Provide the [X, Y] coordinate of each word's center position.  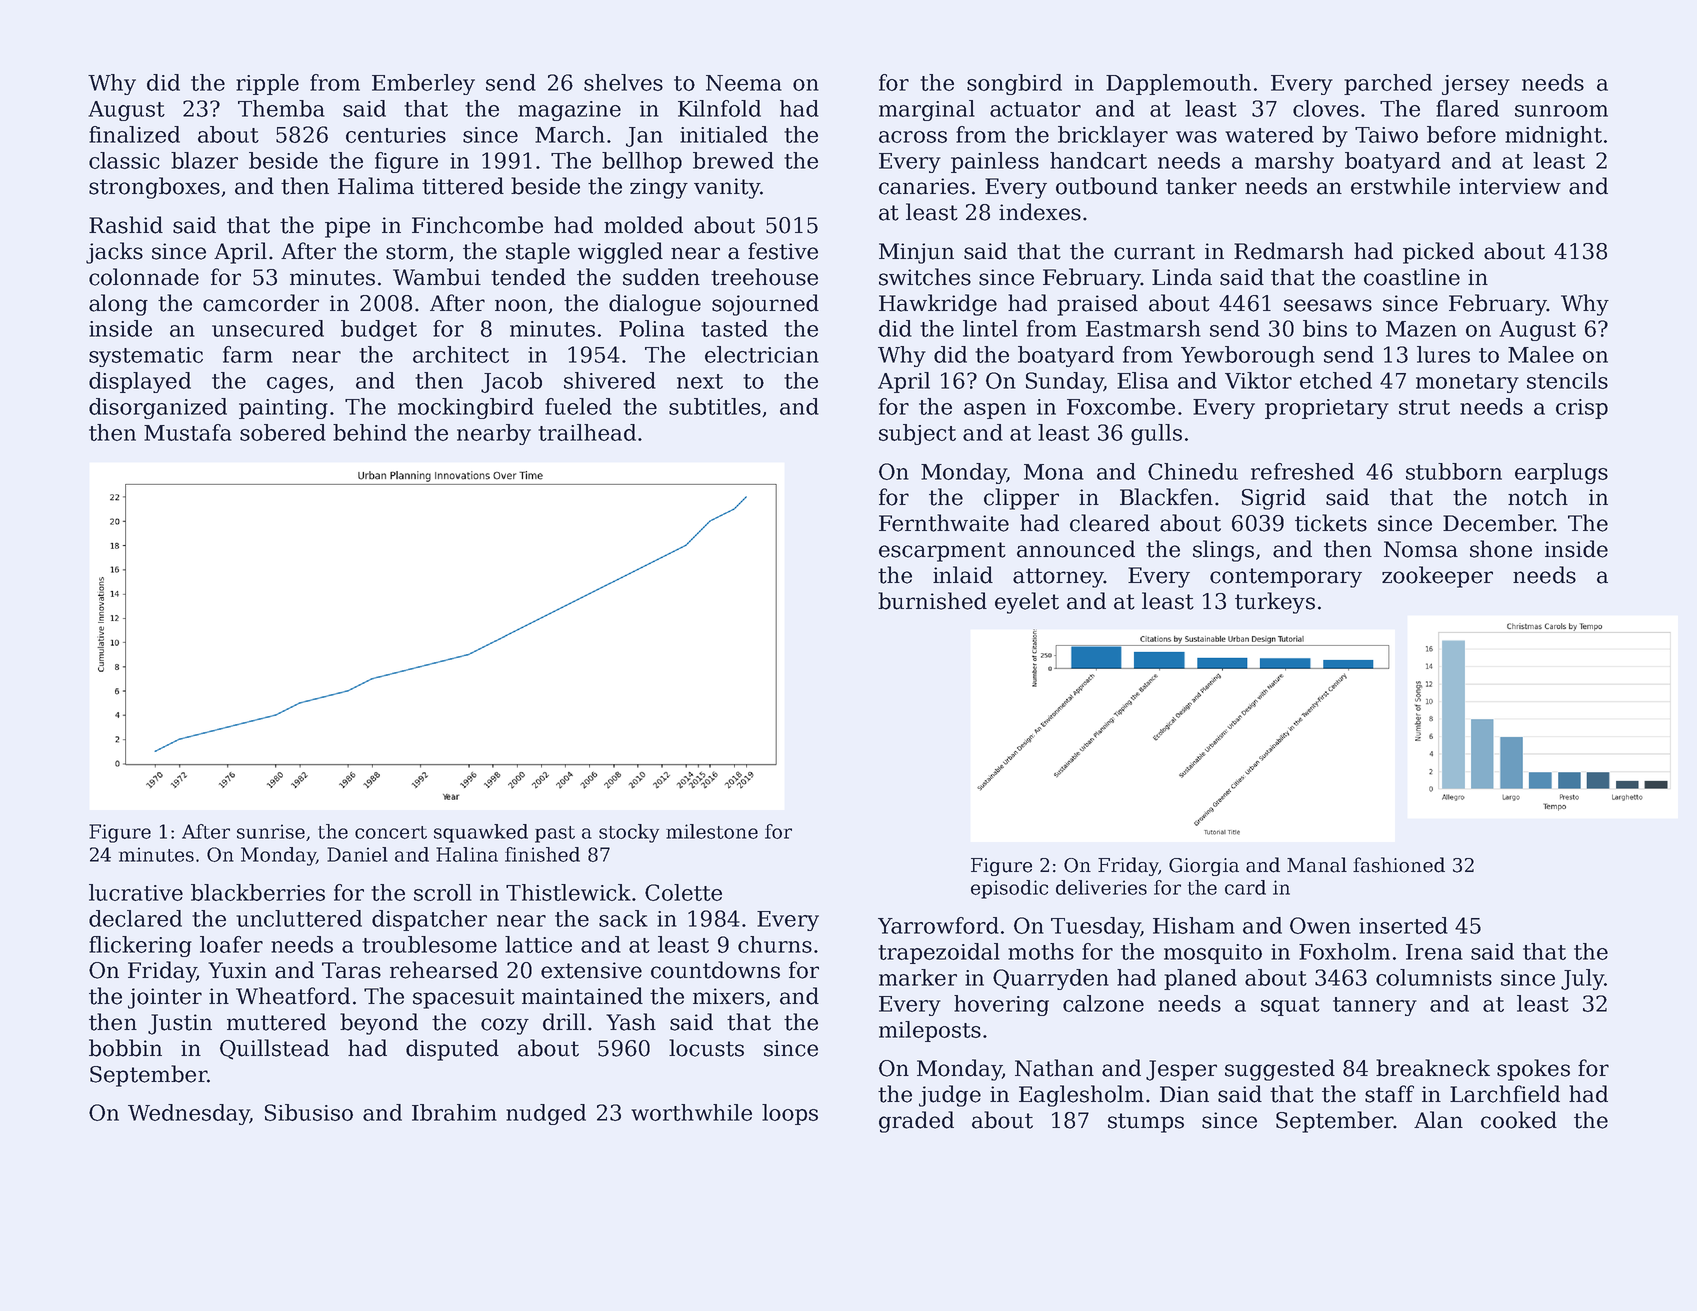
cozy [505, 1026]
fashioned [1399, 865]
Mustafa [188, 432]
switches [925, 277]
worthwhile [691, 1112]
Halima [376, 186]
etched [1336, 380]
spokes [1533, 1070]
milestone [712, 831]
